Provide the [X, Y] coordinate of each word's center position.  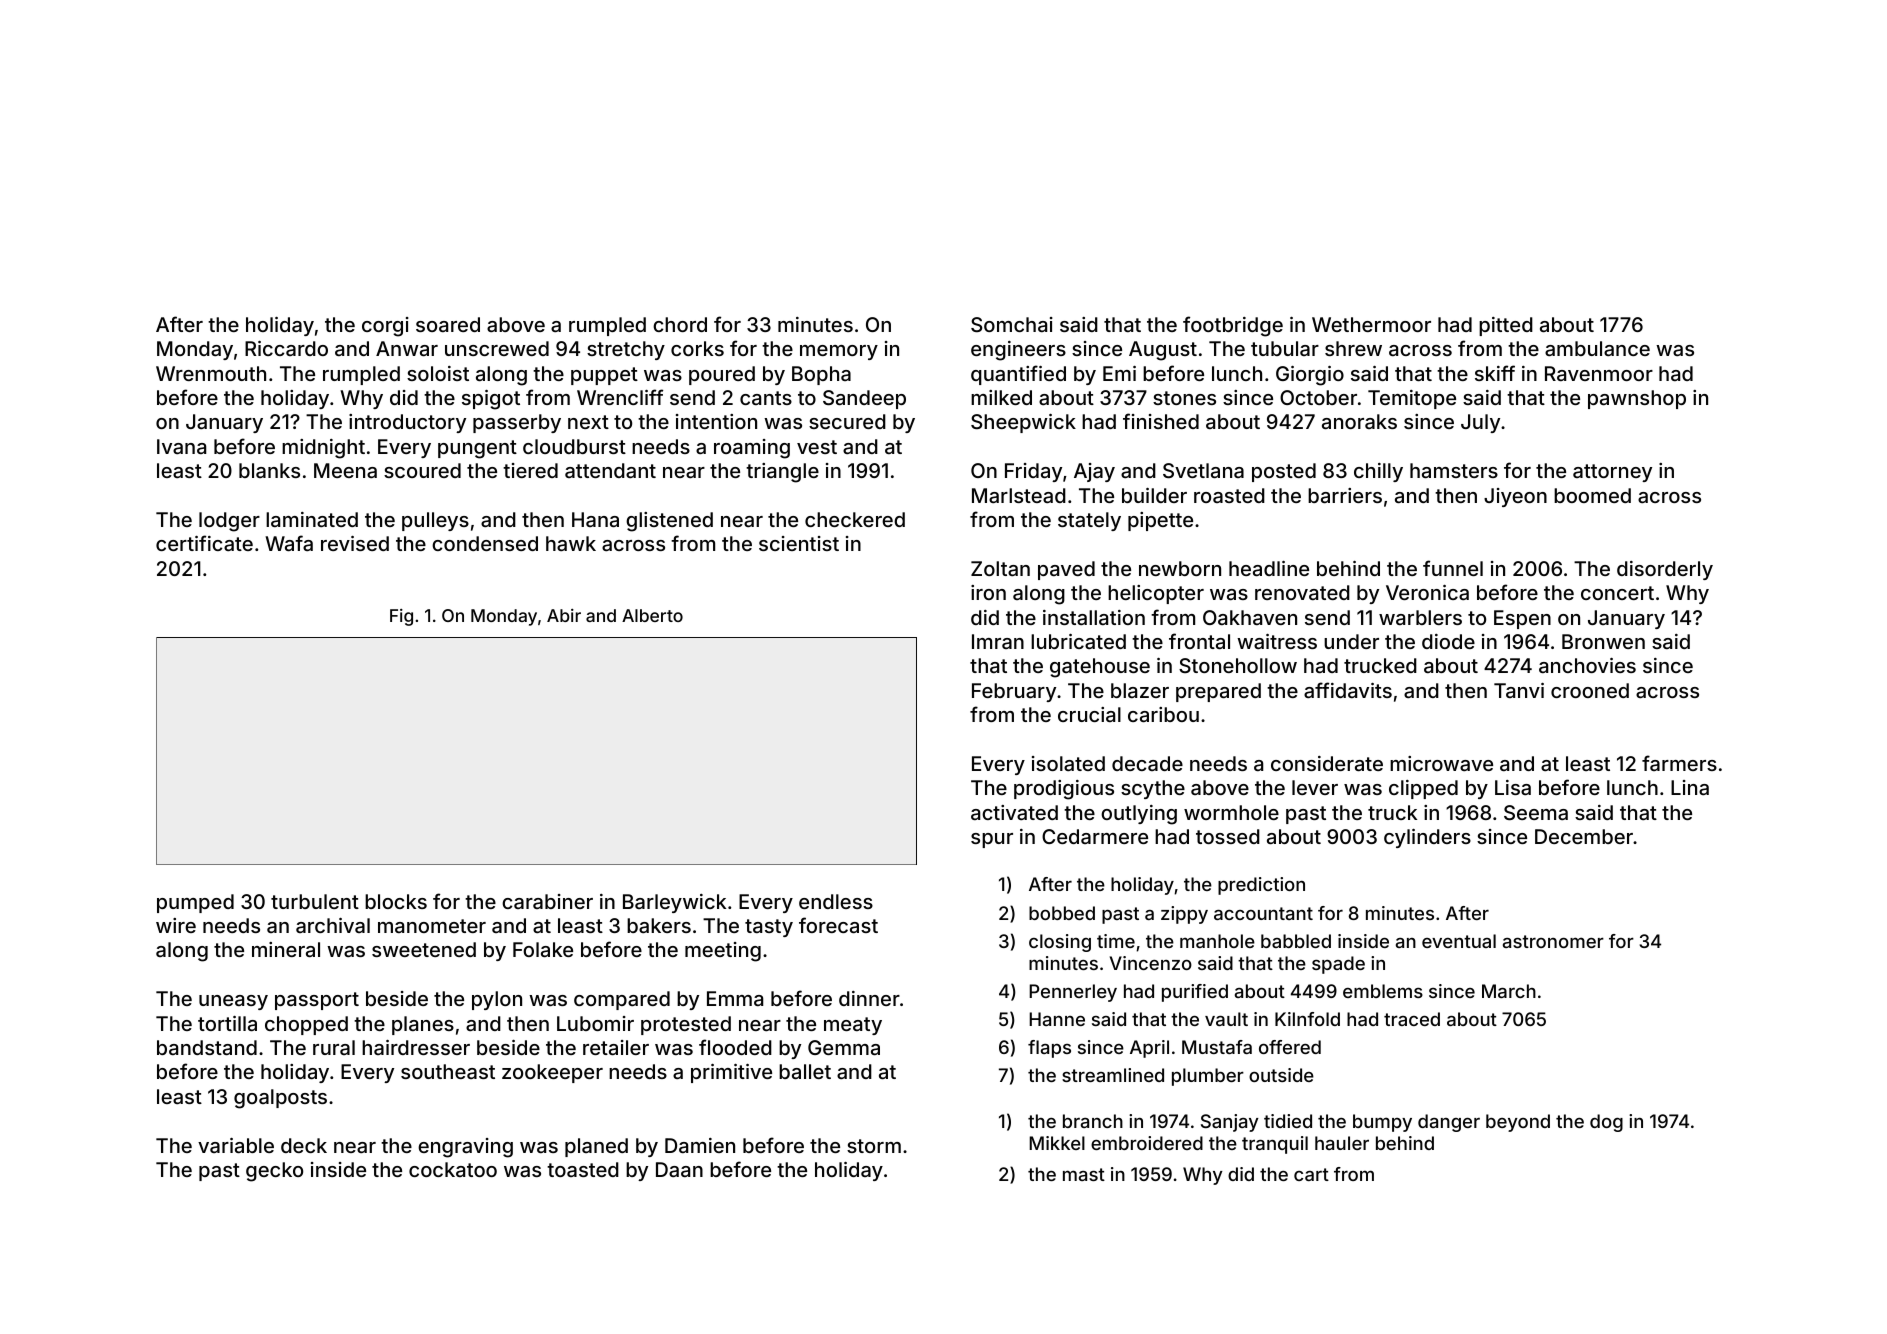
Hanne [1057, 1019]
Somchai [1012, 324]
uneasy [233, 1002]
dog [1606, 1123]
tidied [1288, 1121]
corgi [385, 327]
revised [355, 543]
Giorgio [1310, 376]
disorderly [1665, 570]
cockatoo [453, 1169]
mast [1084, 1174]
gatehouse [1100, 668]
